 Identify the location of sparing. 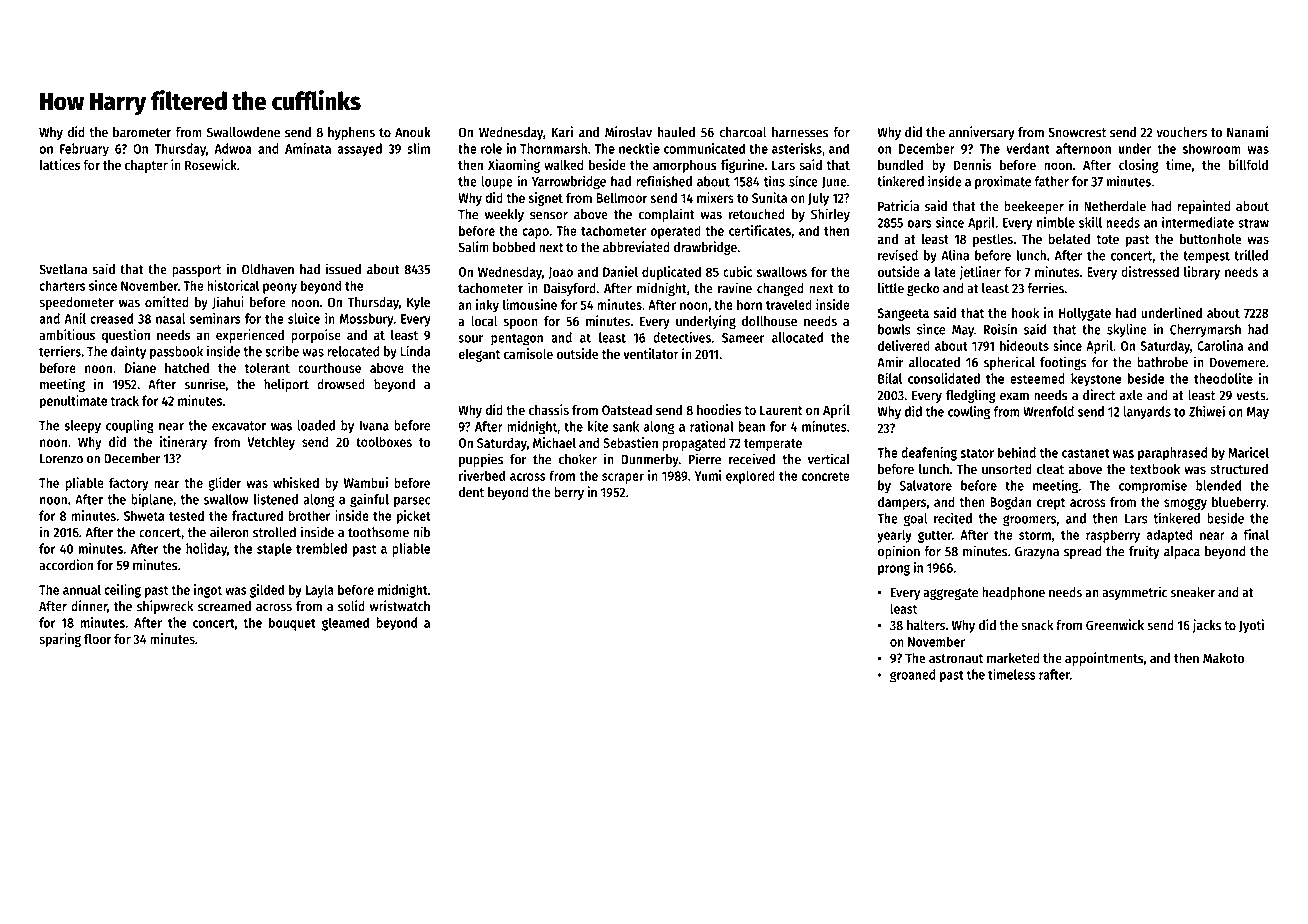
(60, 640).
